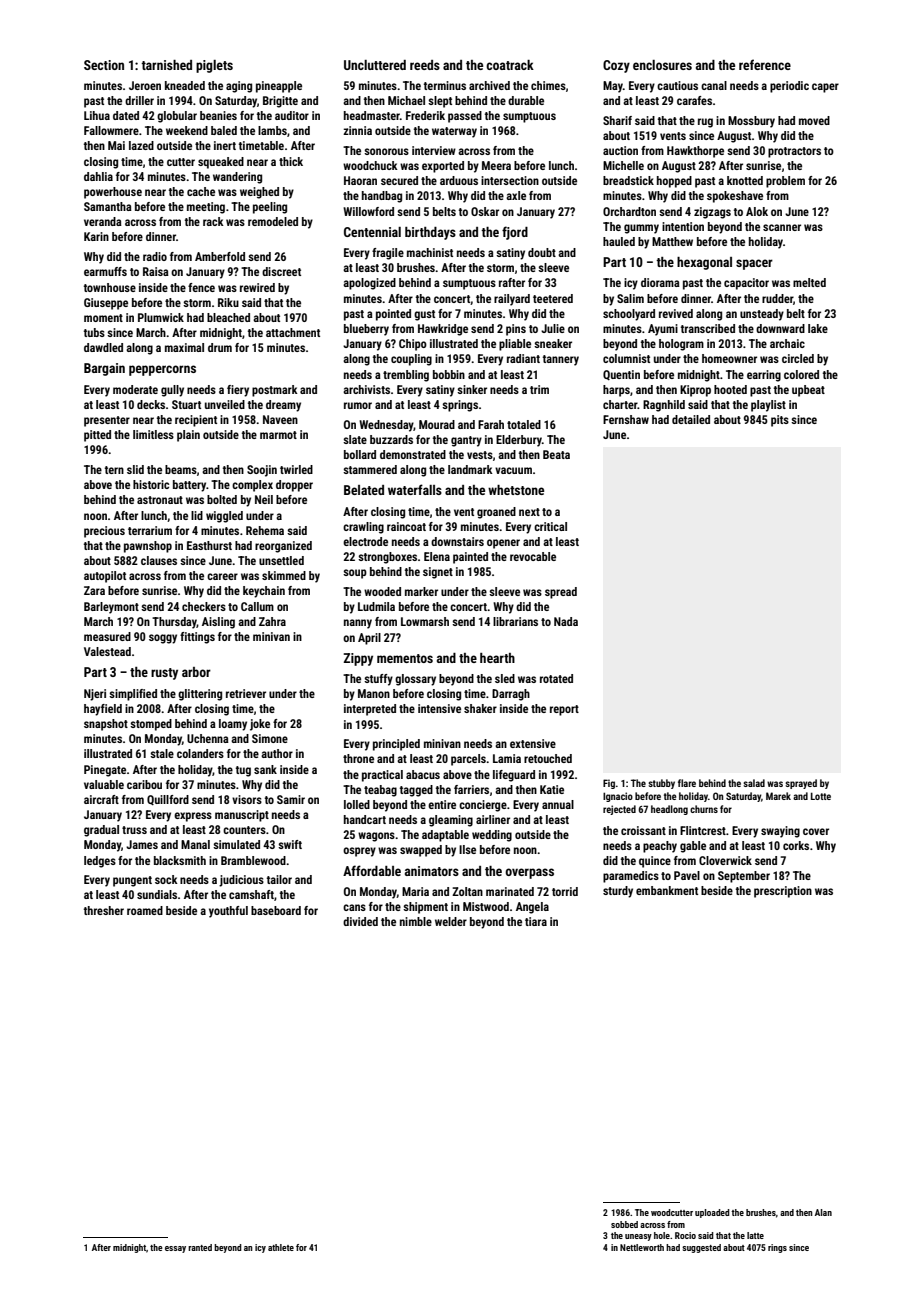 This screenshot has height=1308, width=924. I want to click on reference, so click(765, 64).
